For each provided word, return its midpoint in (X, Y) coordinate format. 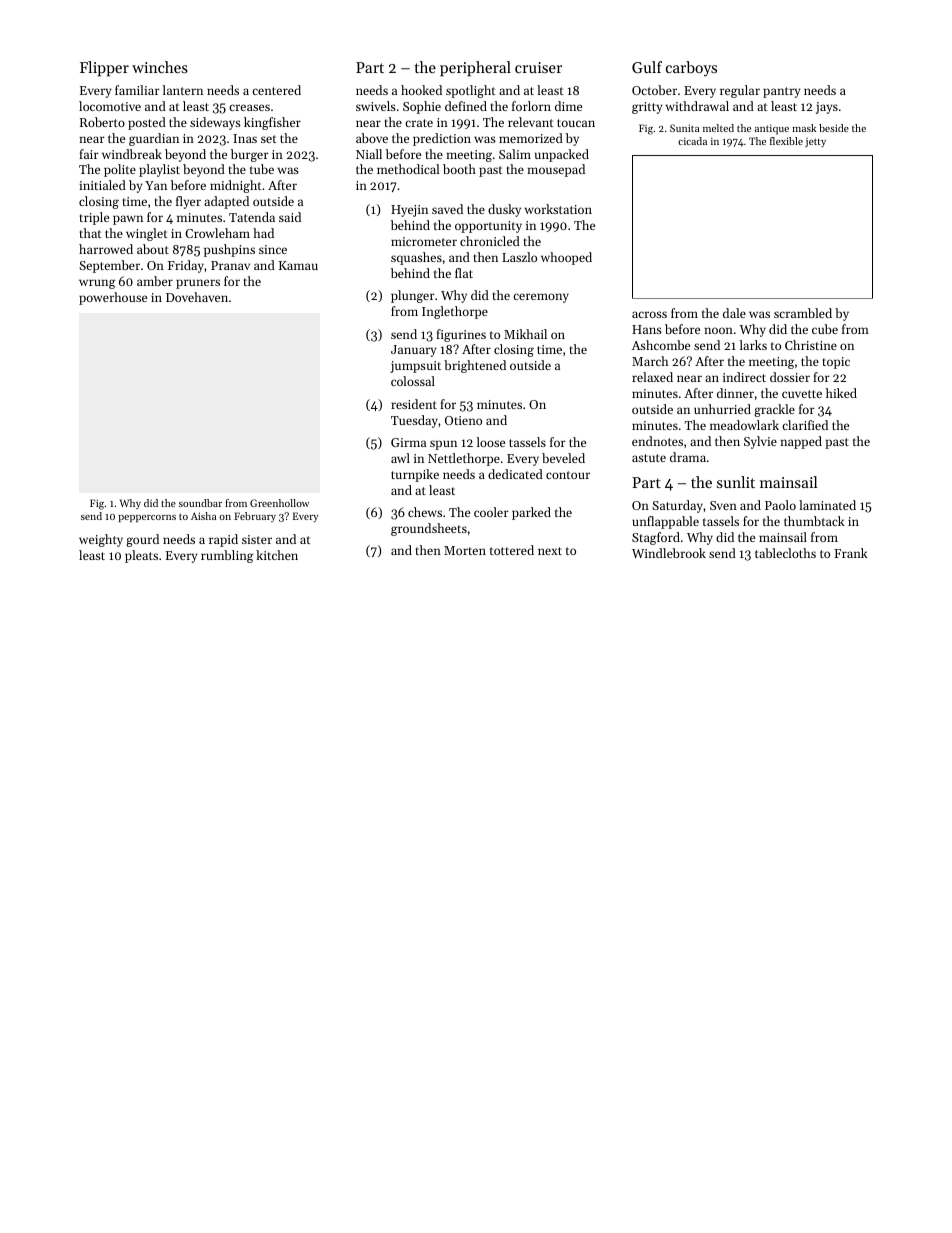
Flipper (104, 68)
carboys (691, 69)
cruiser (538, 67)
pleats (141, 556)
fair (89, 154)
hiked (841, 393)
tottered (512, 550)
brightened (475, 366)
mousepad (556, 170)
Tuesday (414, 421)
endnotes (657, 441)
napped (801, 442)
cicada (692, 141)
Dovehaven (197, 297)
